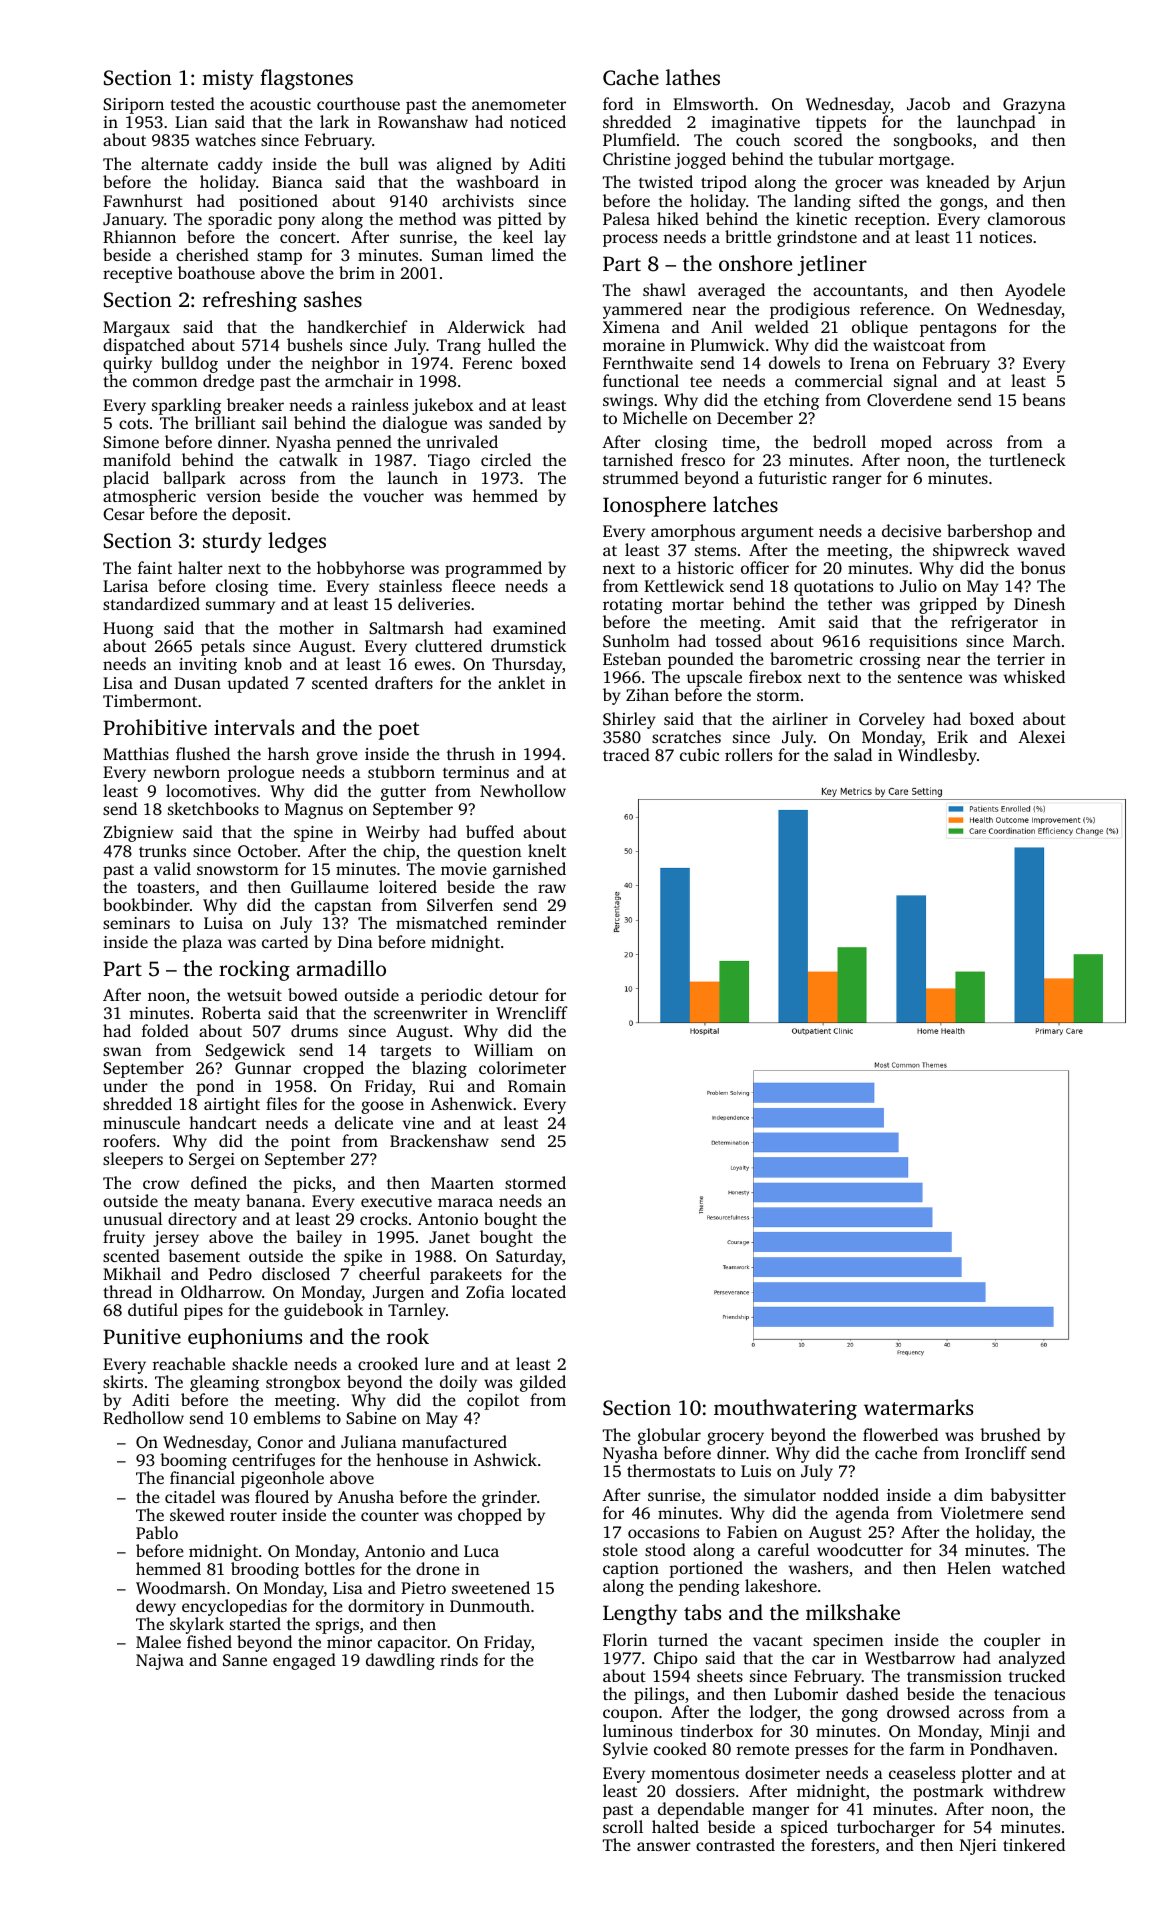 This page has width=1169, height=1925. What do you see at coordinates (127, 364) in the page?
I see `quirky` at bounding box center [127, 364].
